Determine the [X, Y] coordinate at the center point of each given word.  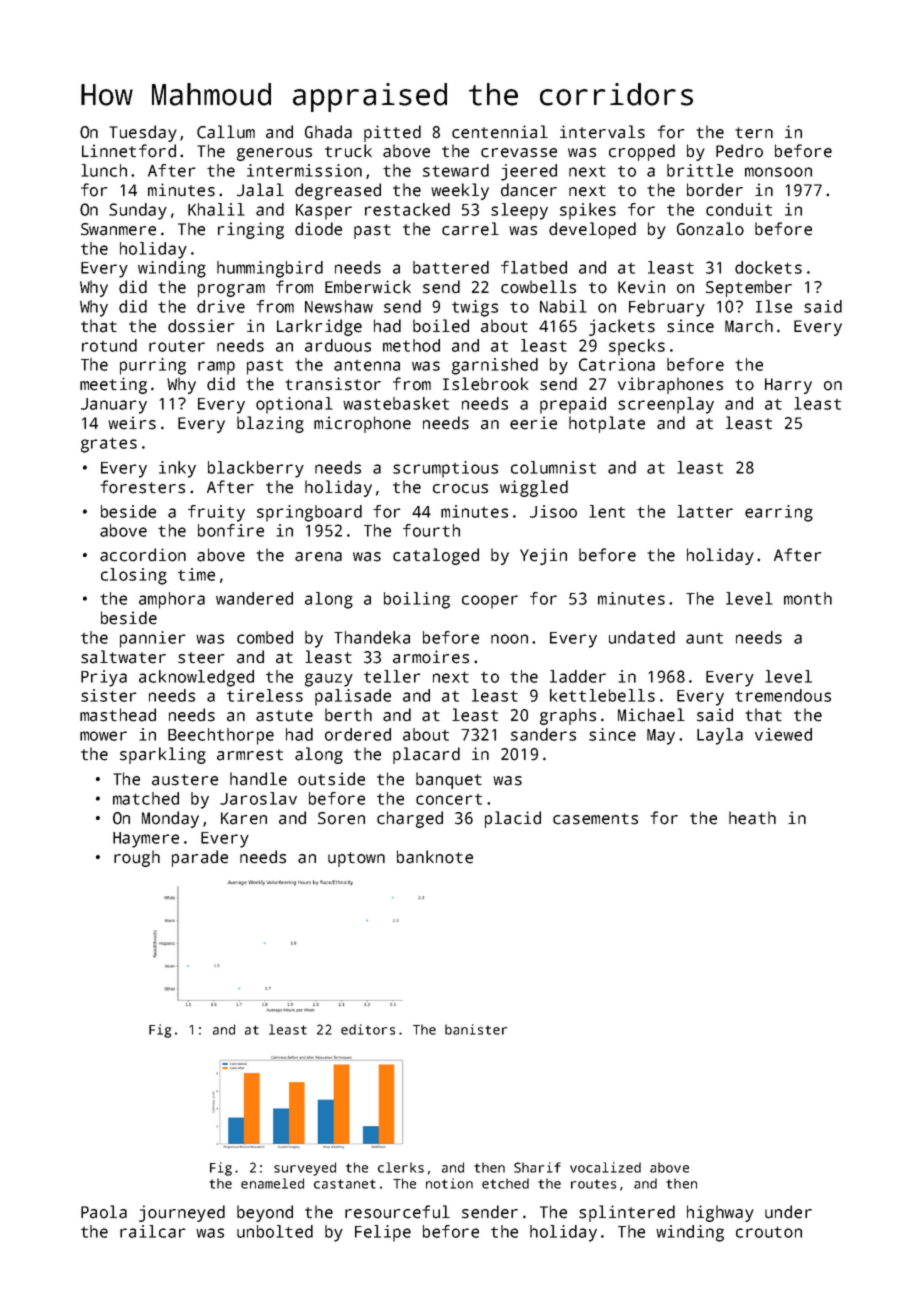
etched [505, 1183]
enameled [272, 1183]
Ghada [328, 132]
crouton [769, 1232]
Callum [226, 132]
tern [754, 133]
